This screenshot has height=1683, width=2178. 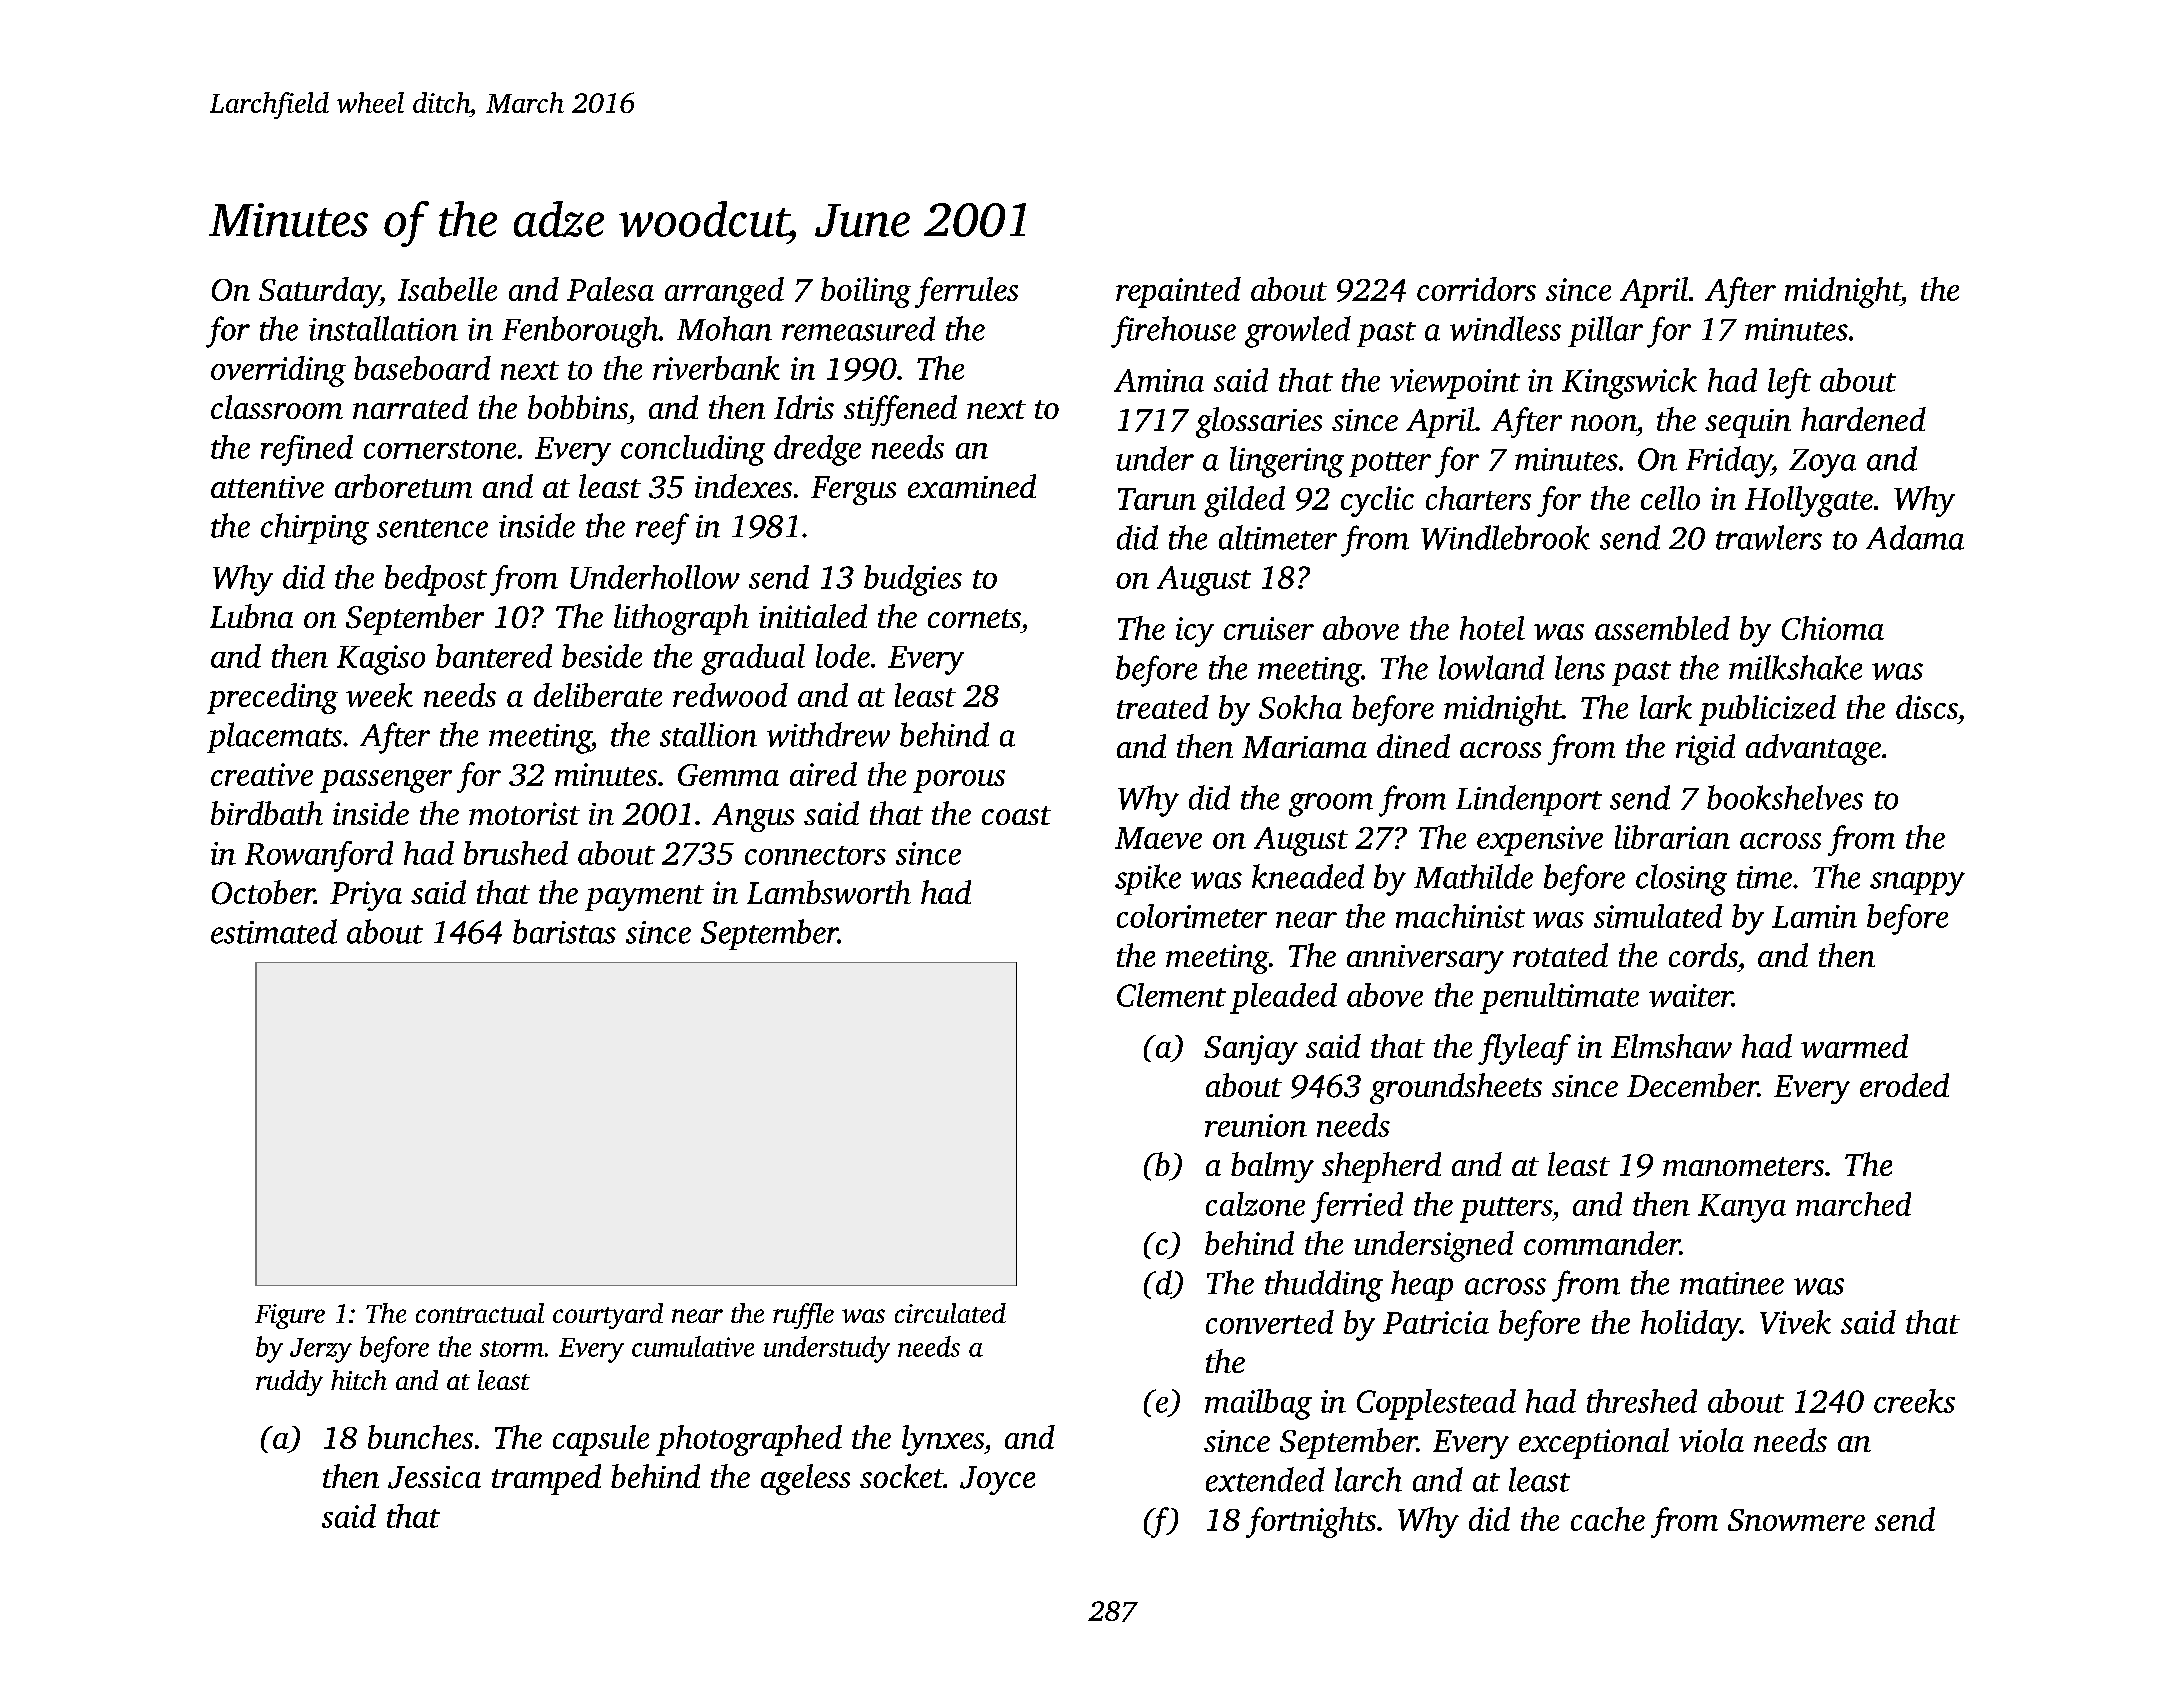 I want to click on cumulative, so click(x=693, y=1346).
